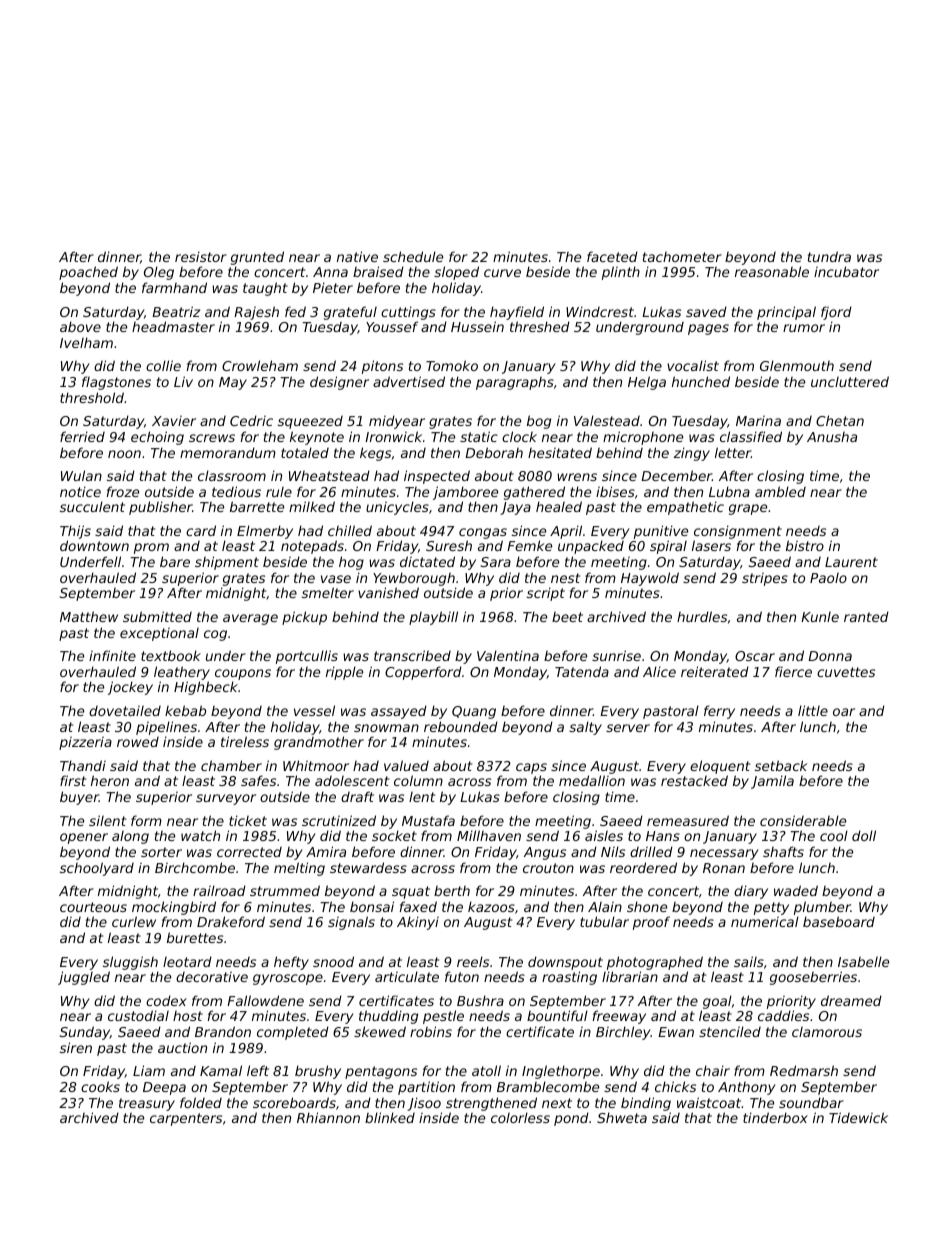 This image has height=1233, width=952. I want to click on next, so click(557, 1103).
